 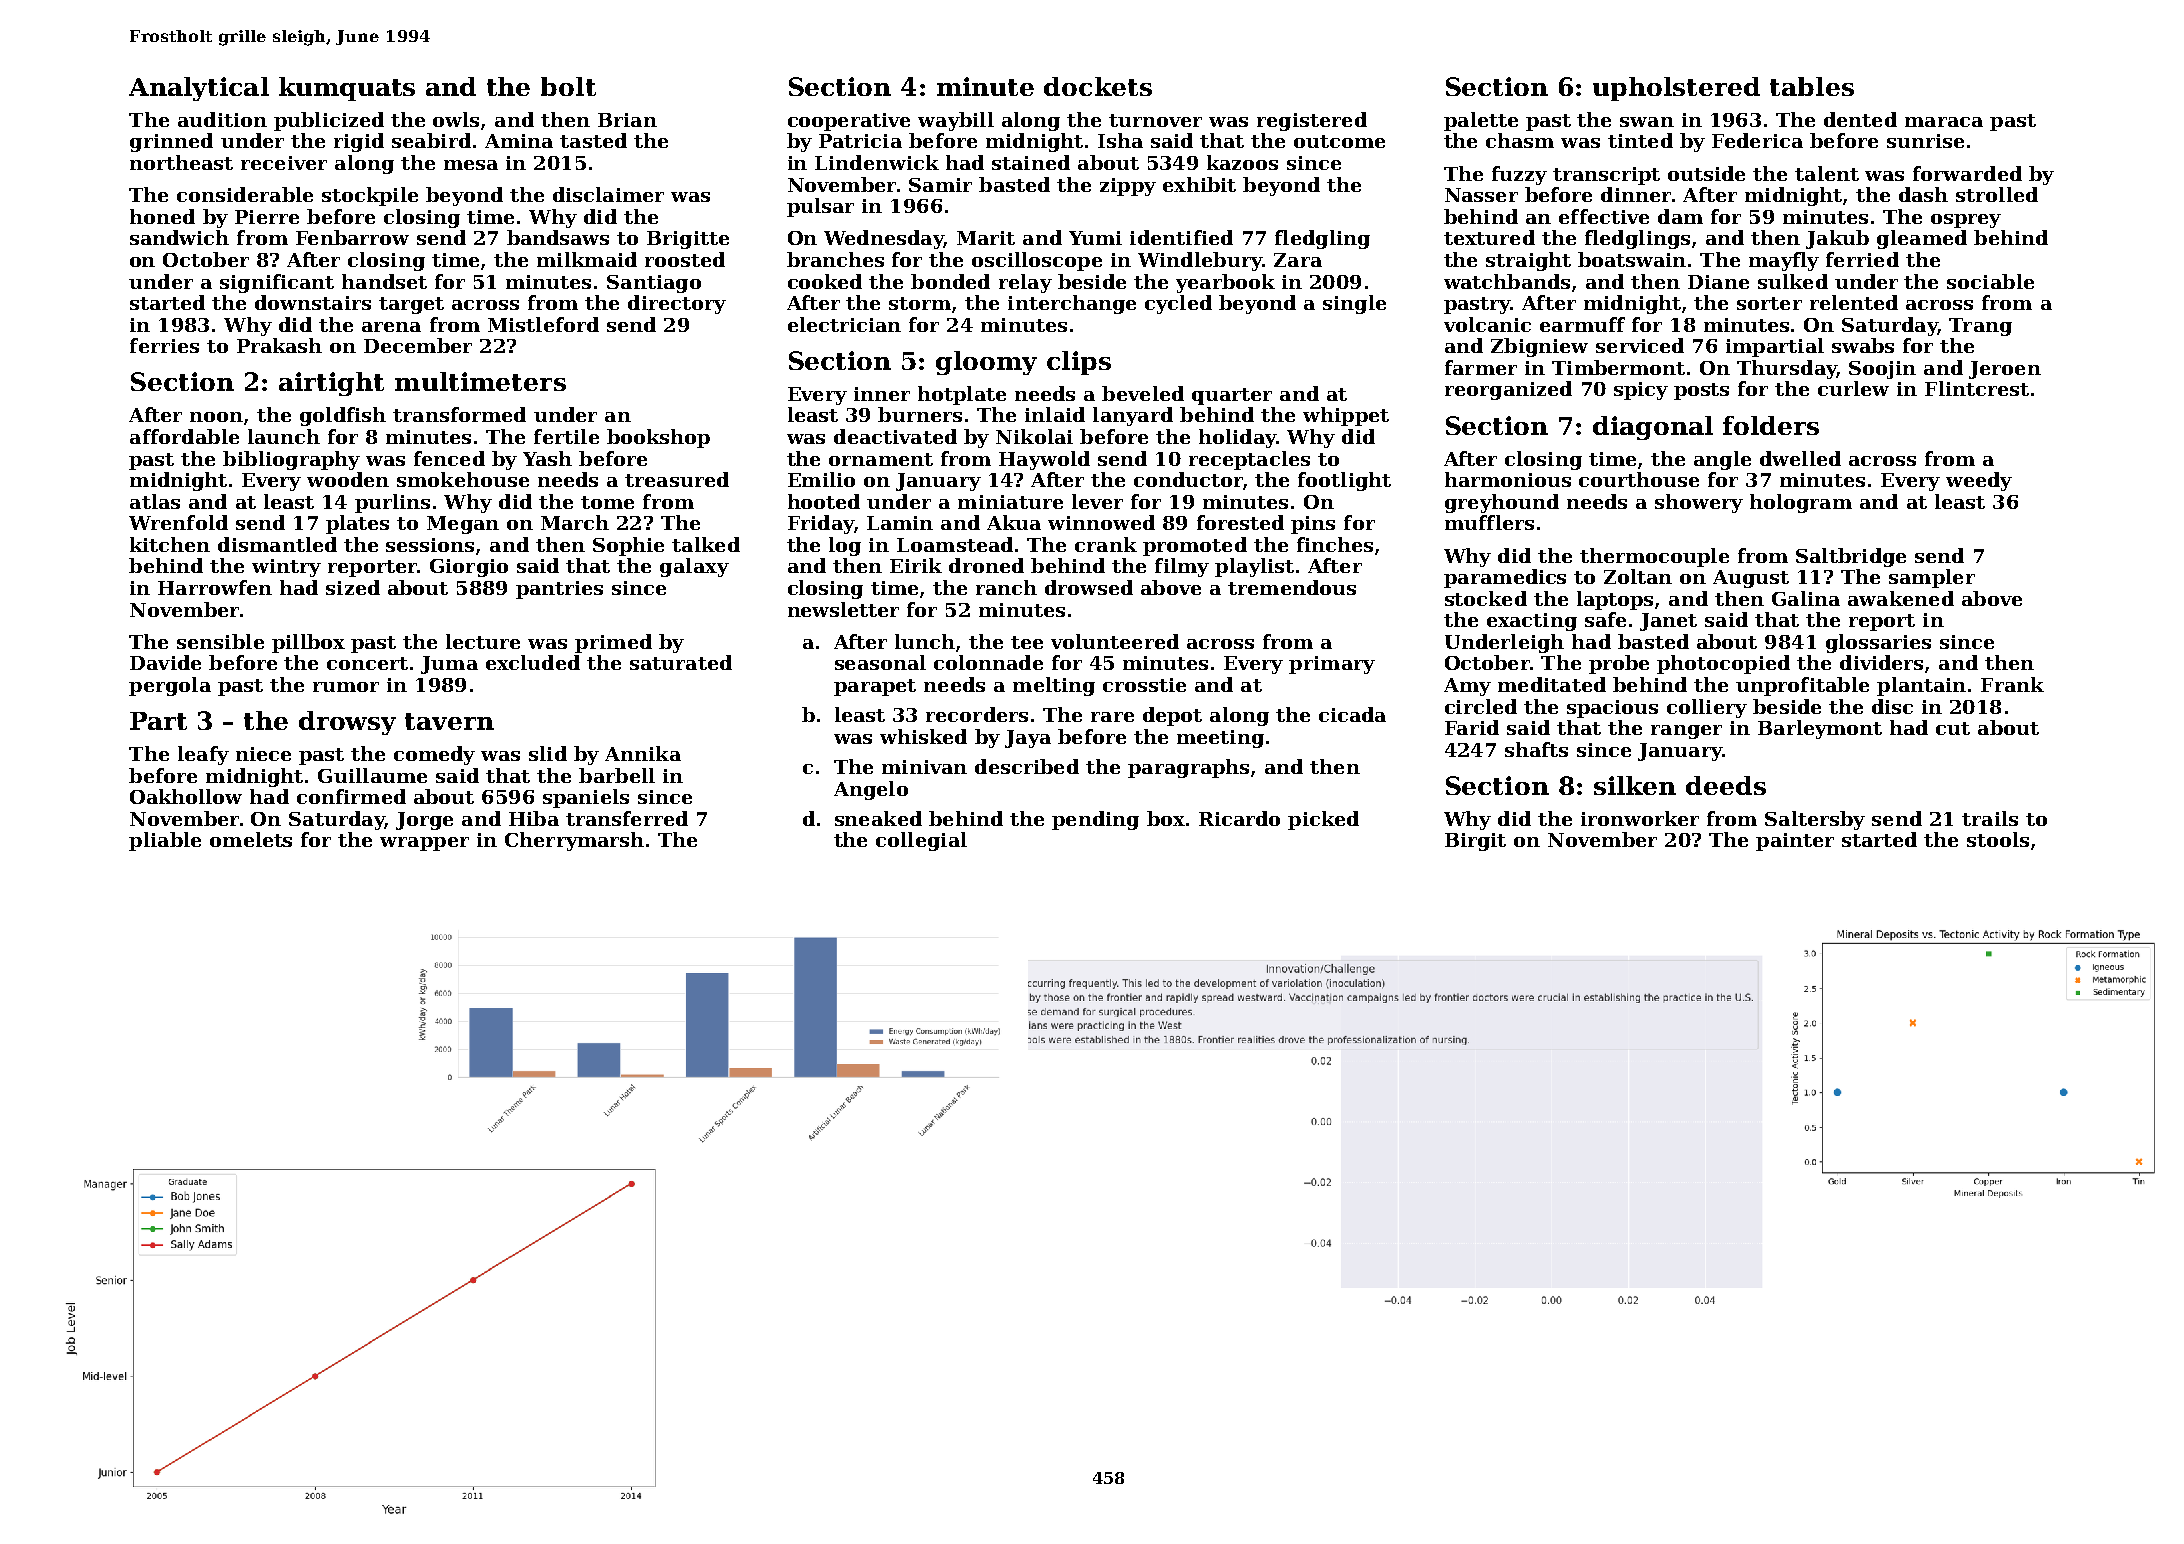 What do you see at coordinates (424, 844) in the image?
I see `wrapper` at bounding box center [424, 844].
